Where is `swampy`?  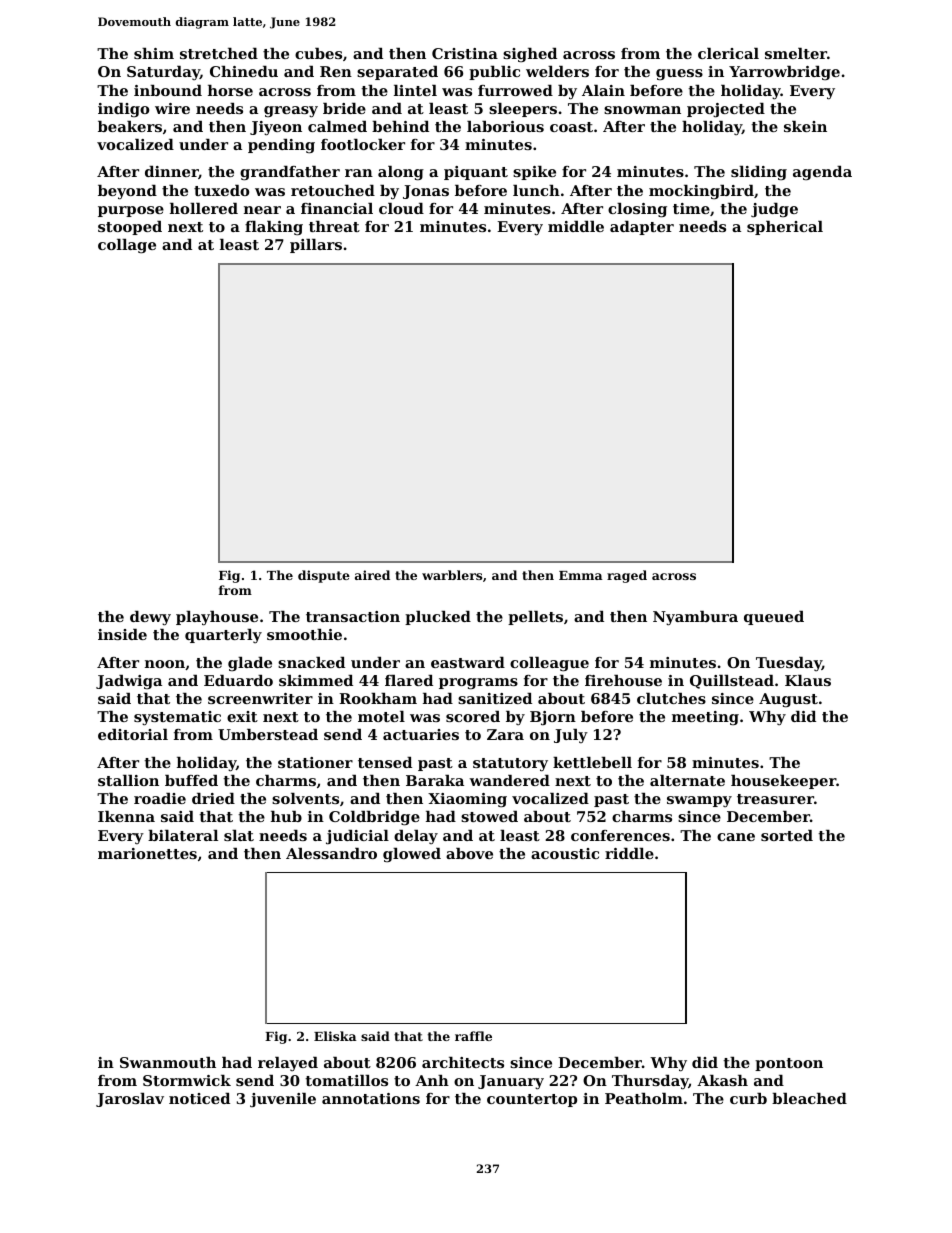 swampy is located at coordinates (699, 801).
